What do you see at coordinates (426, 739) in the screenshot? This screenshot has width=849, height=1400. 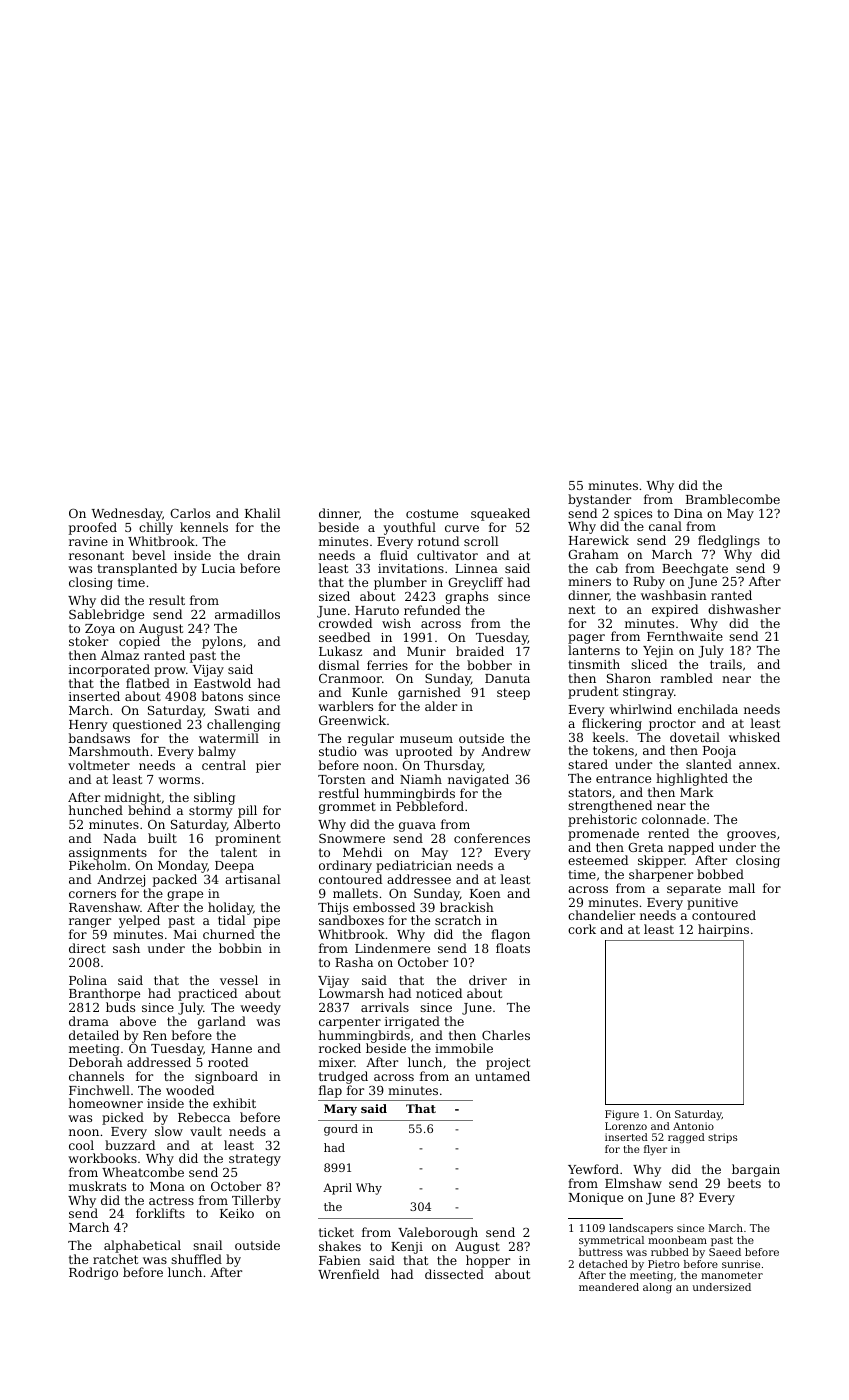 I see `museum` at bounding box center [426, 739].
